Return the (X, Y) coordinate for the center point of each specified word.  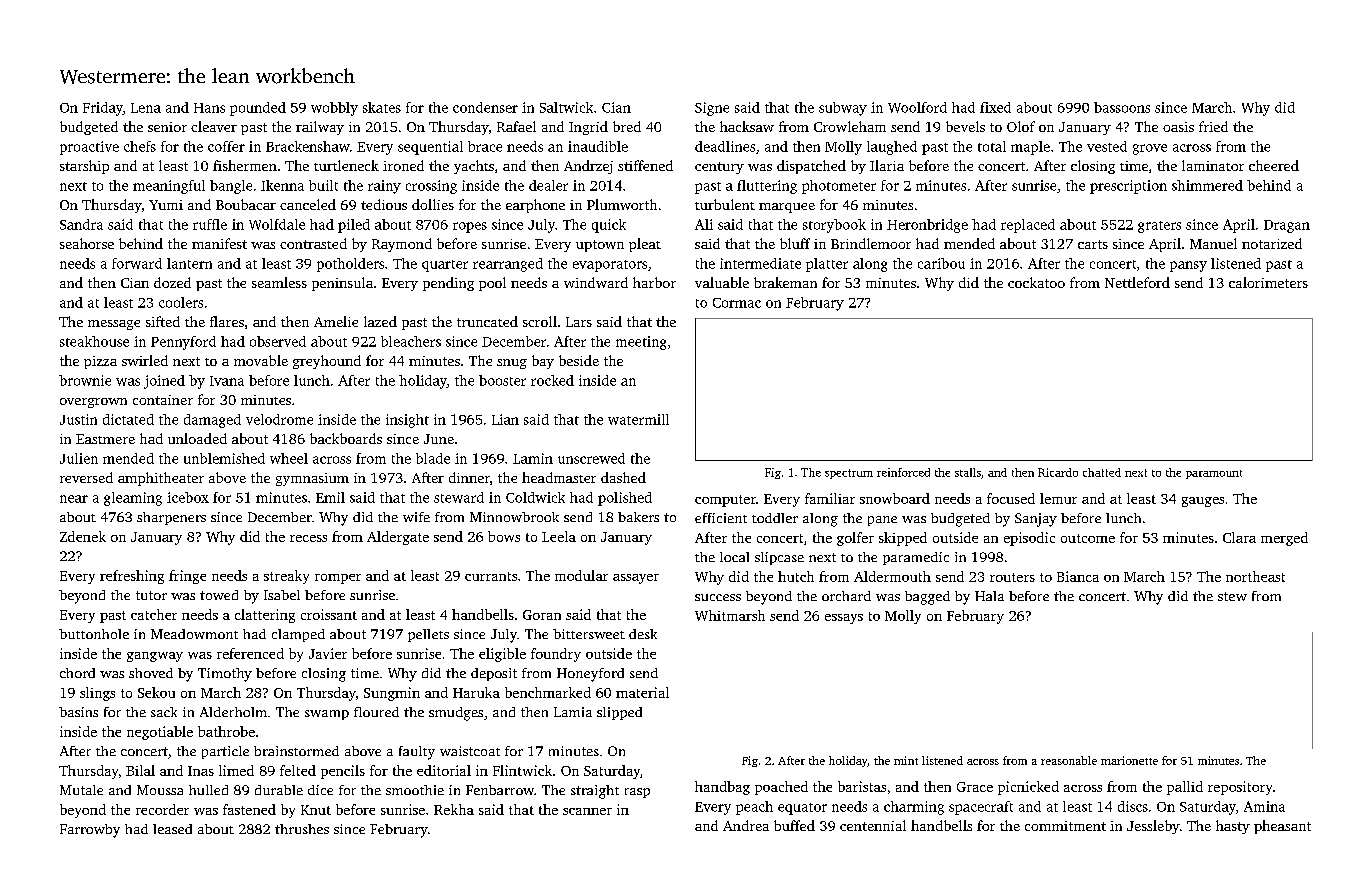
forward (137, 263)
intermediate (760, 263)
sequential (430, 148)
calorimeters (1268, 282)
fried (1213, 126)
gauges (1203, 502)
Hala (989, 596)
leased (172, 829)
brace (485, 146)
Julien (79, 458)
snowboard (895, 498)
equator (802, 809)
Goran (542, 615)
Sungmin (392, 694)
